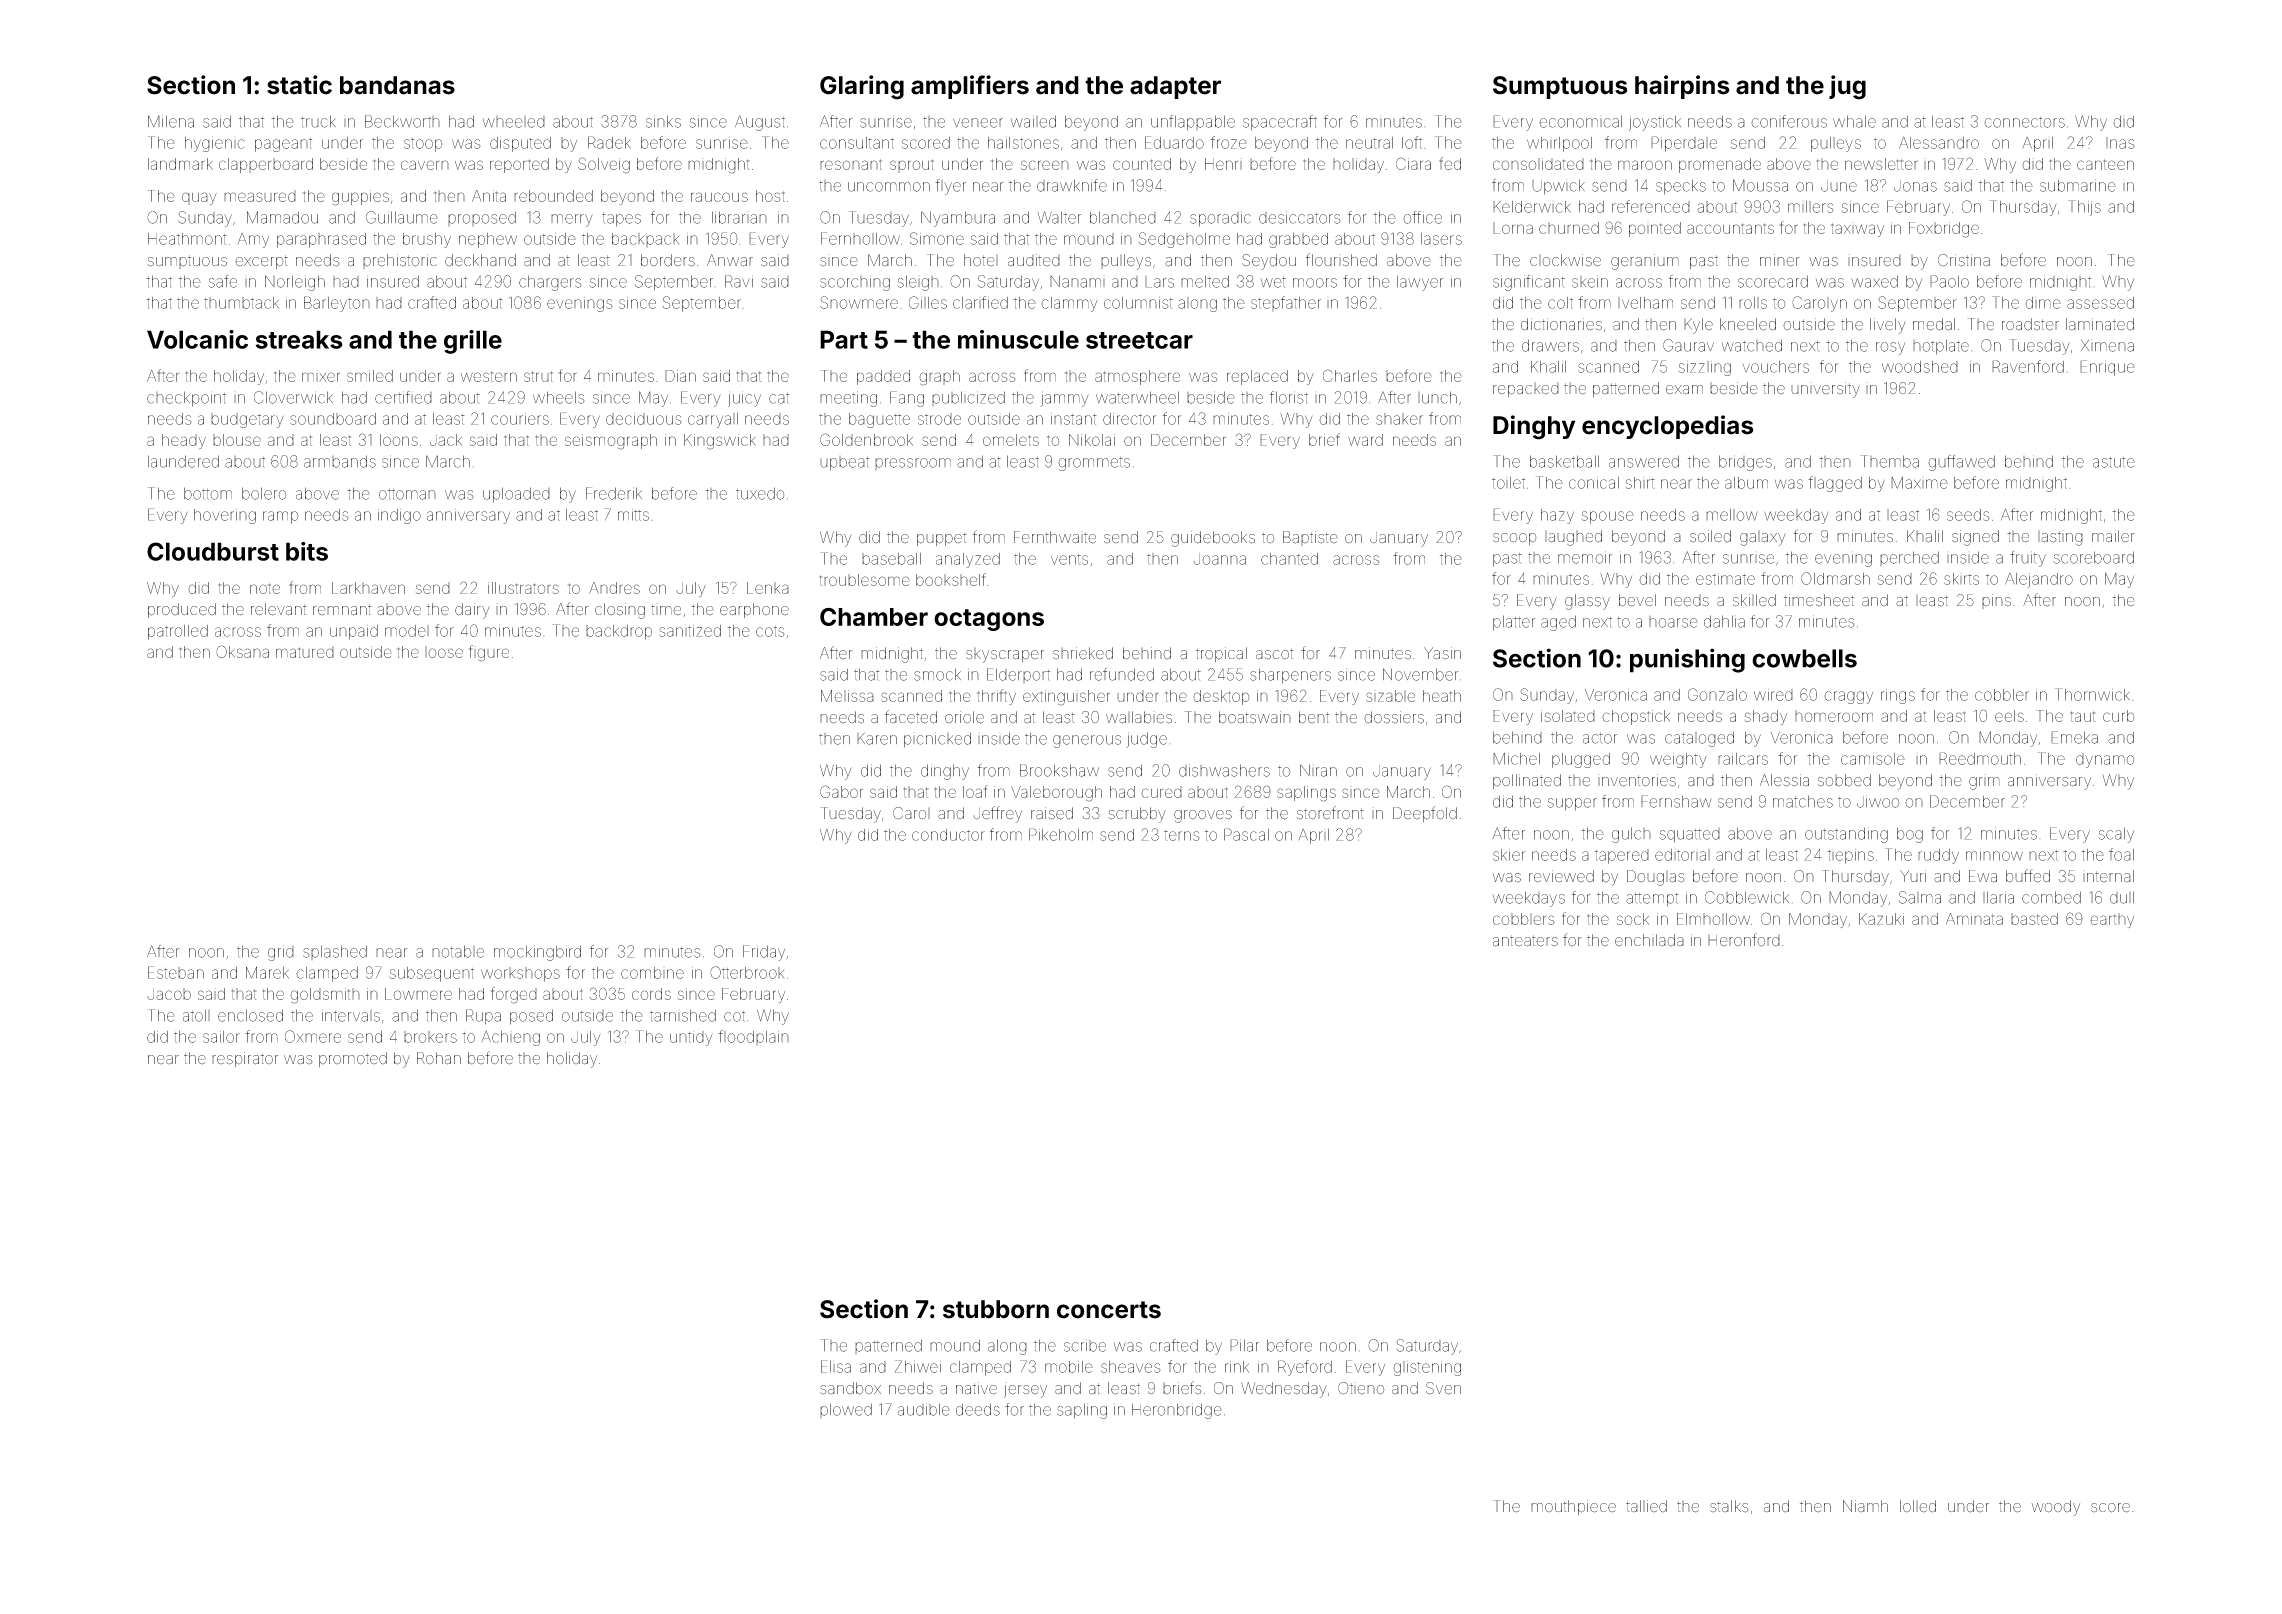 Image resolution: width=2282 pixels, height=1614 pixels. What do you see at coordinates (1847, 87) in the screenshot?
I see `jug` at bounding box center [1847, 87].
